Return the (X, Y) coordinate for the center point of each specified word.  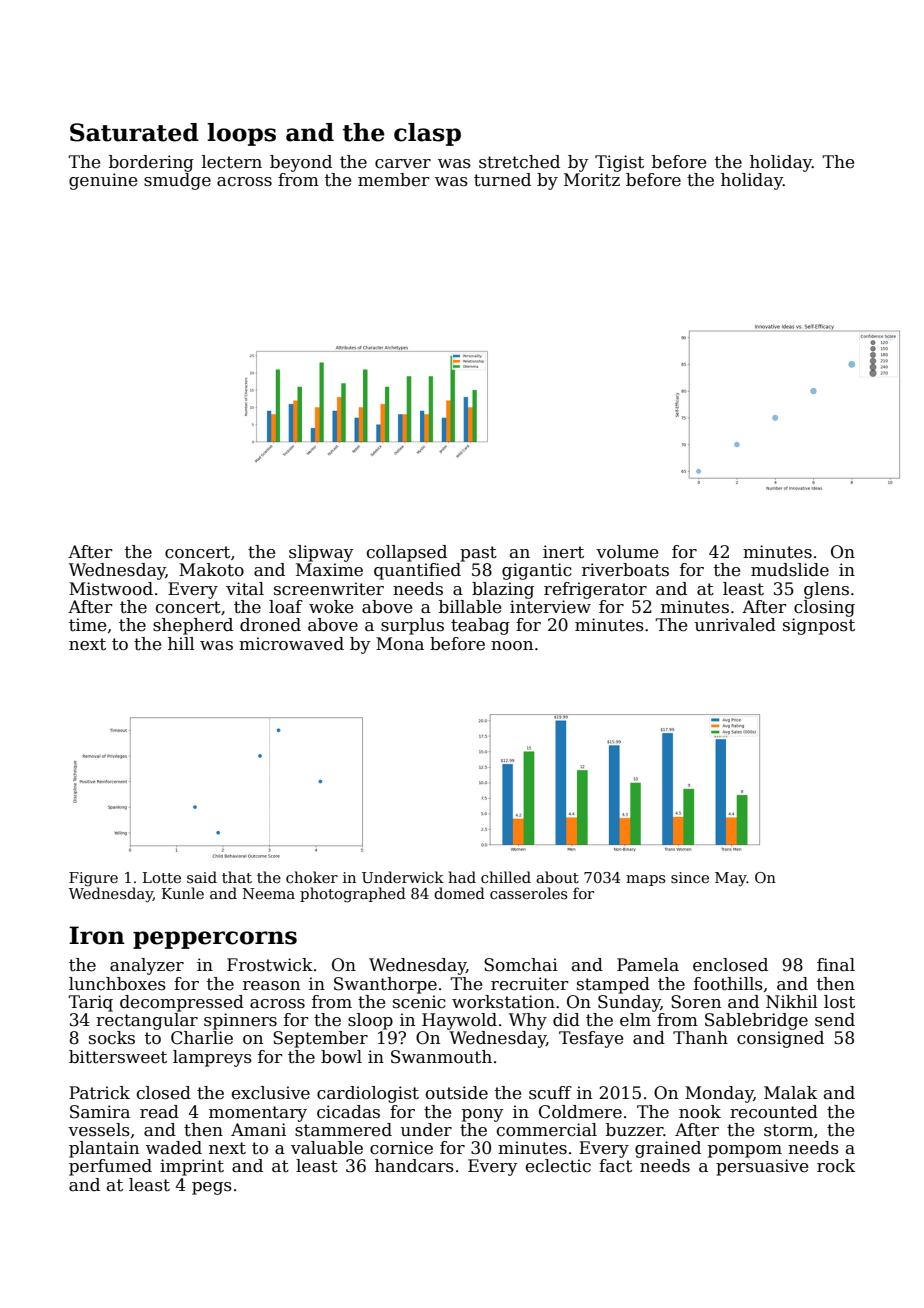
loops (241, 134)
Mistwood (111, 589)
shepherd (193, 626)
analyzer (147, 966)
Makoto (211, 570)
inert (563, 552)
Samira (100, 1112)
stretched (519, 162)
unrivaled (735, 625)
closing (824, 608)
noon (512, 646)
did (566, 1020)
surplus (412, 626)
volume (627, 552)
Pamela (648, 965)
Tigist (619, 163)
